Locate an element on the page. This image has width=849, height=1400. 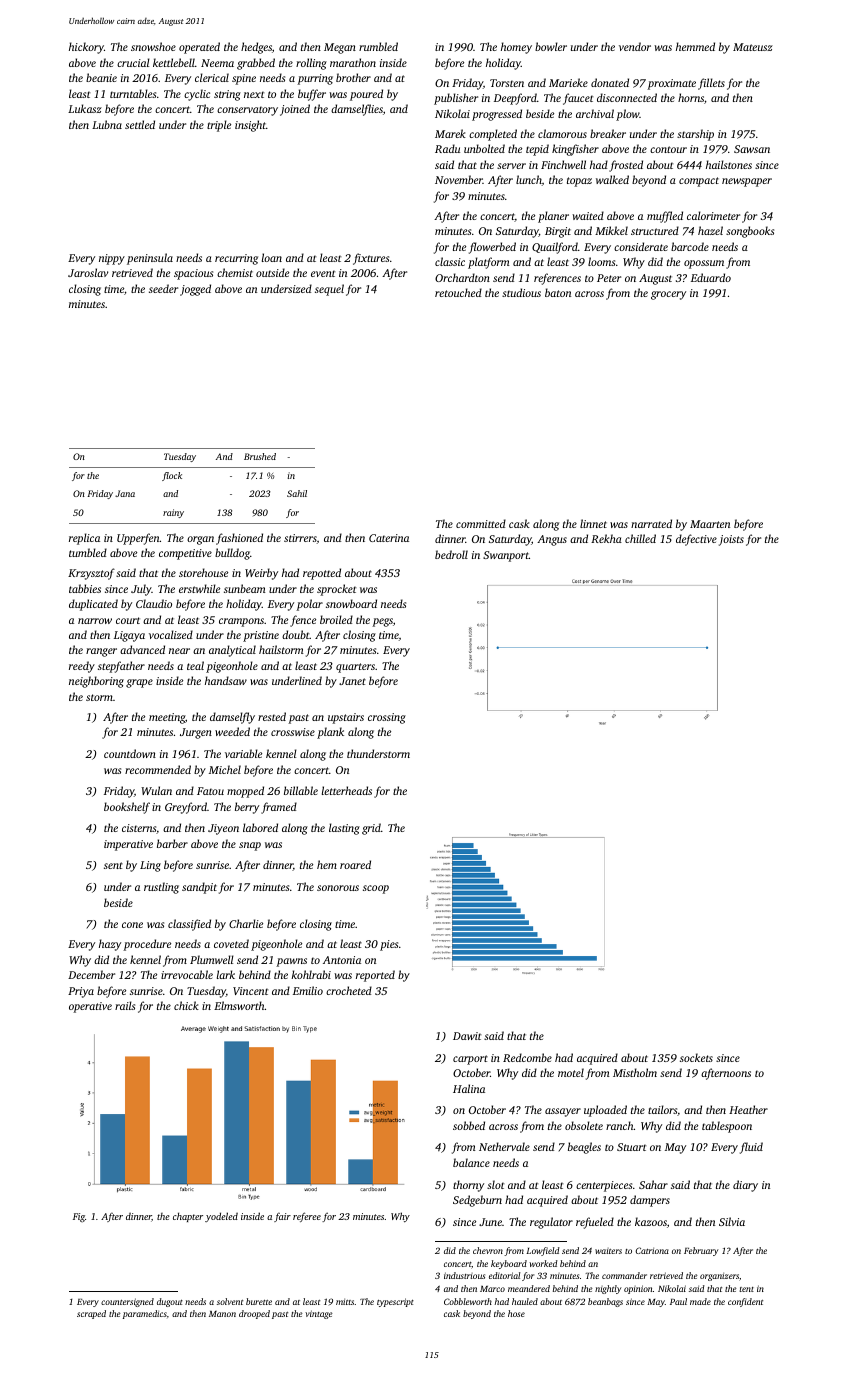
sockets is located at coordinates (696, 1057).
